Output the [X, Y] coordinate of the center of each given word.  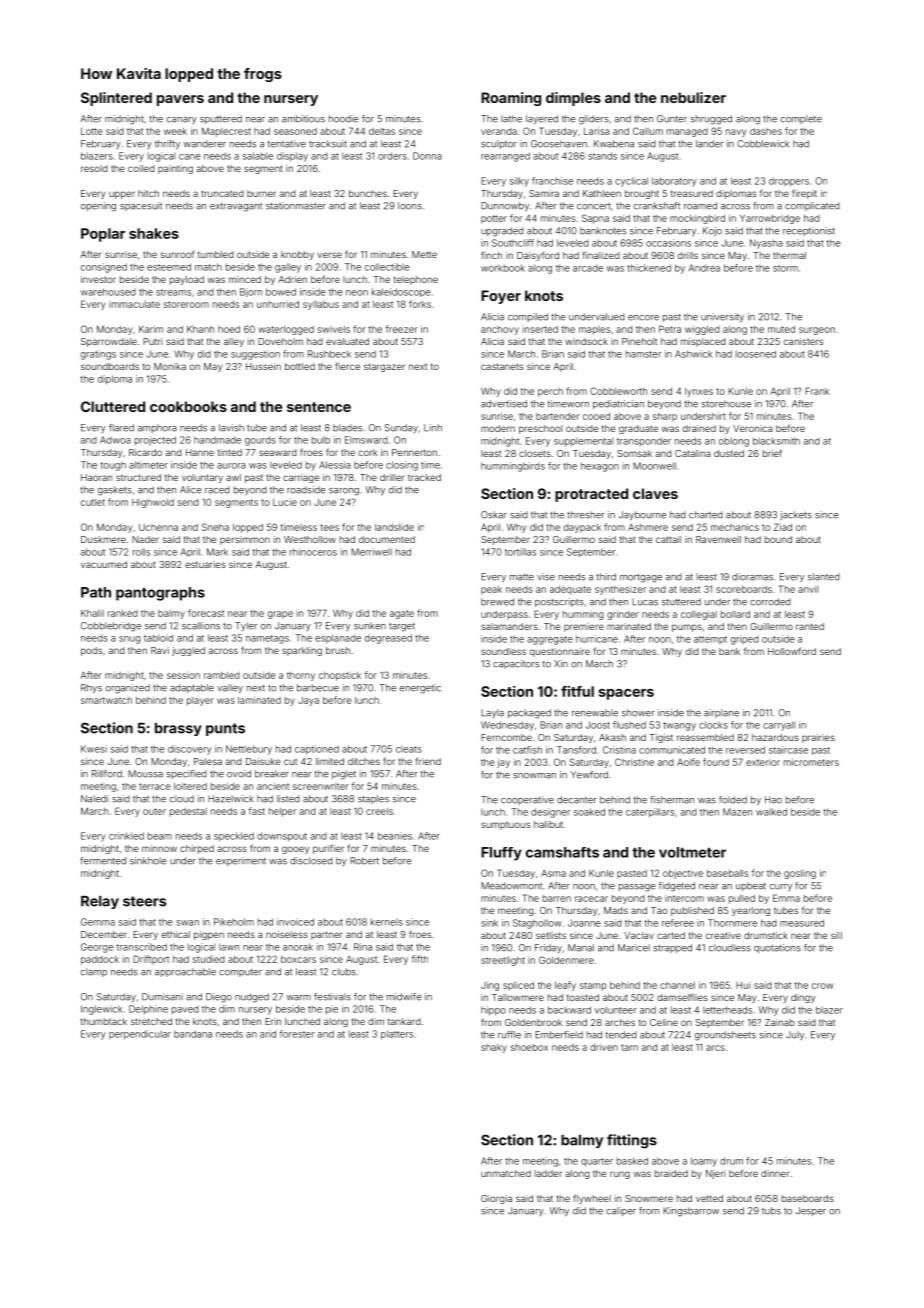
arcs [715, 1048]
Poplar [103, 235]
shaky [494, 1048]
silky [519, 182]
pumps [687, 628]
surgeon [817, 331]
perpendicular [140, 1035]
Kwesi [94, 749]
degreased [388, 639]
